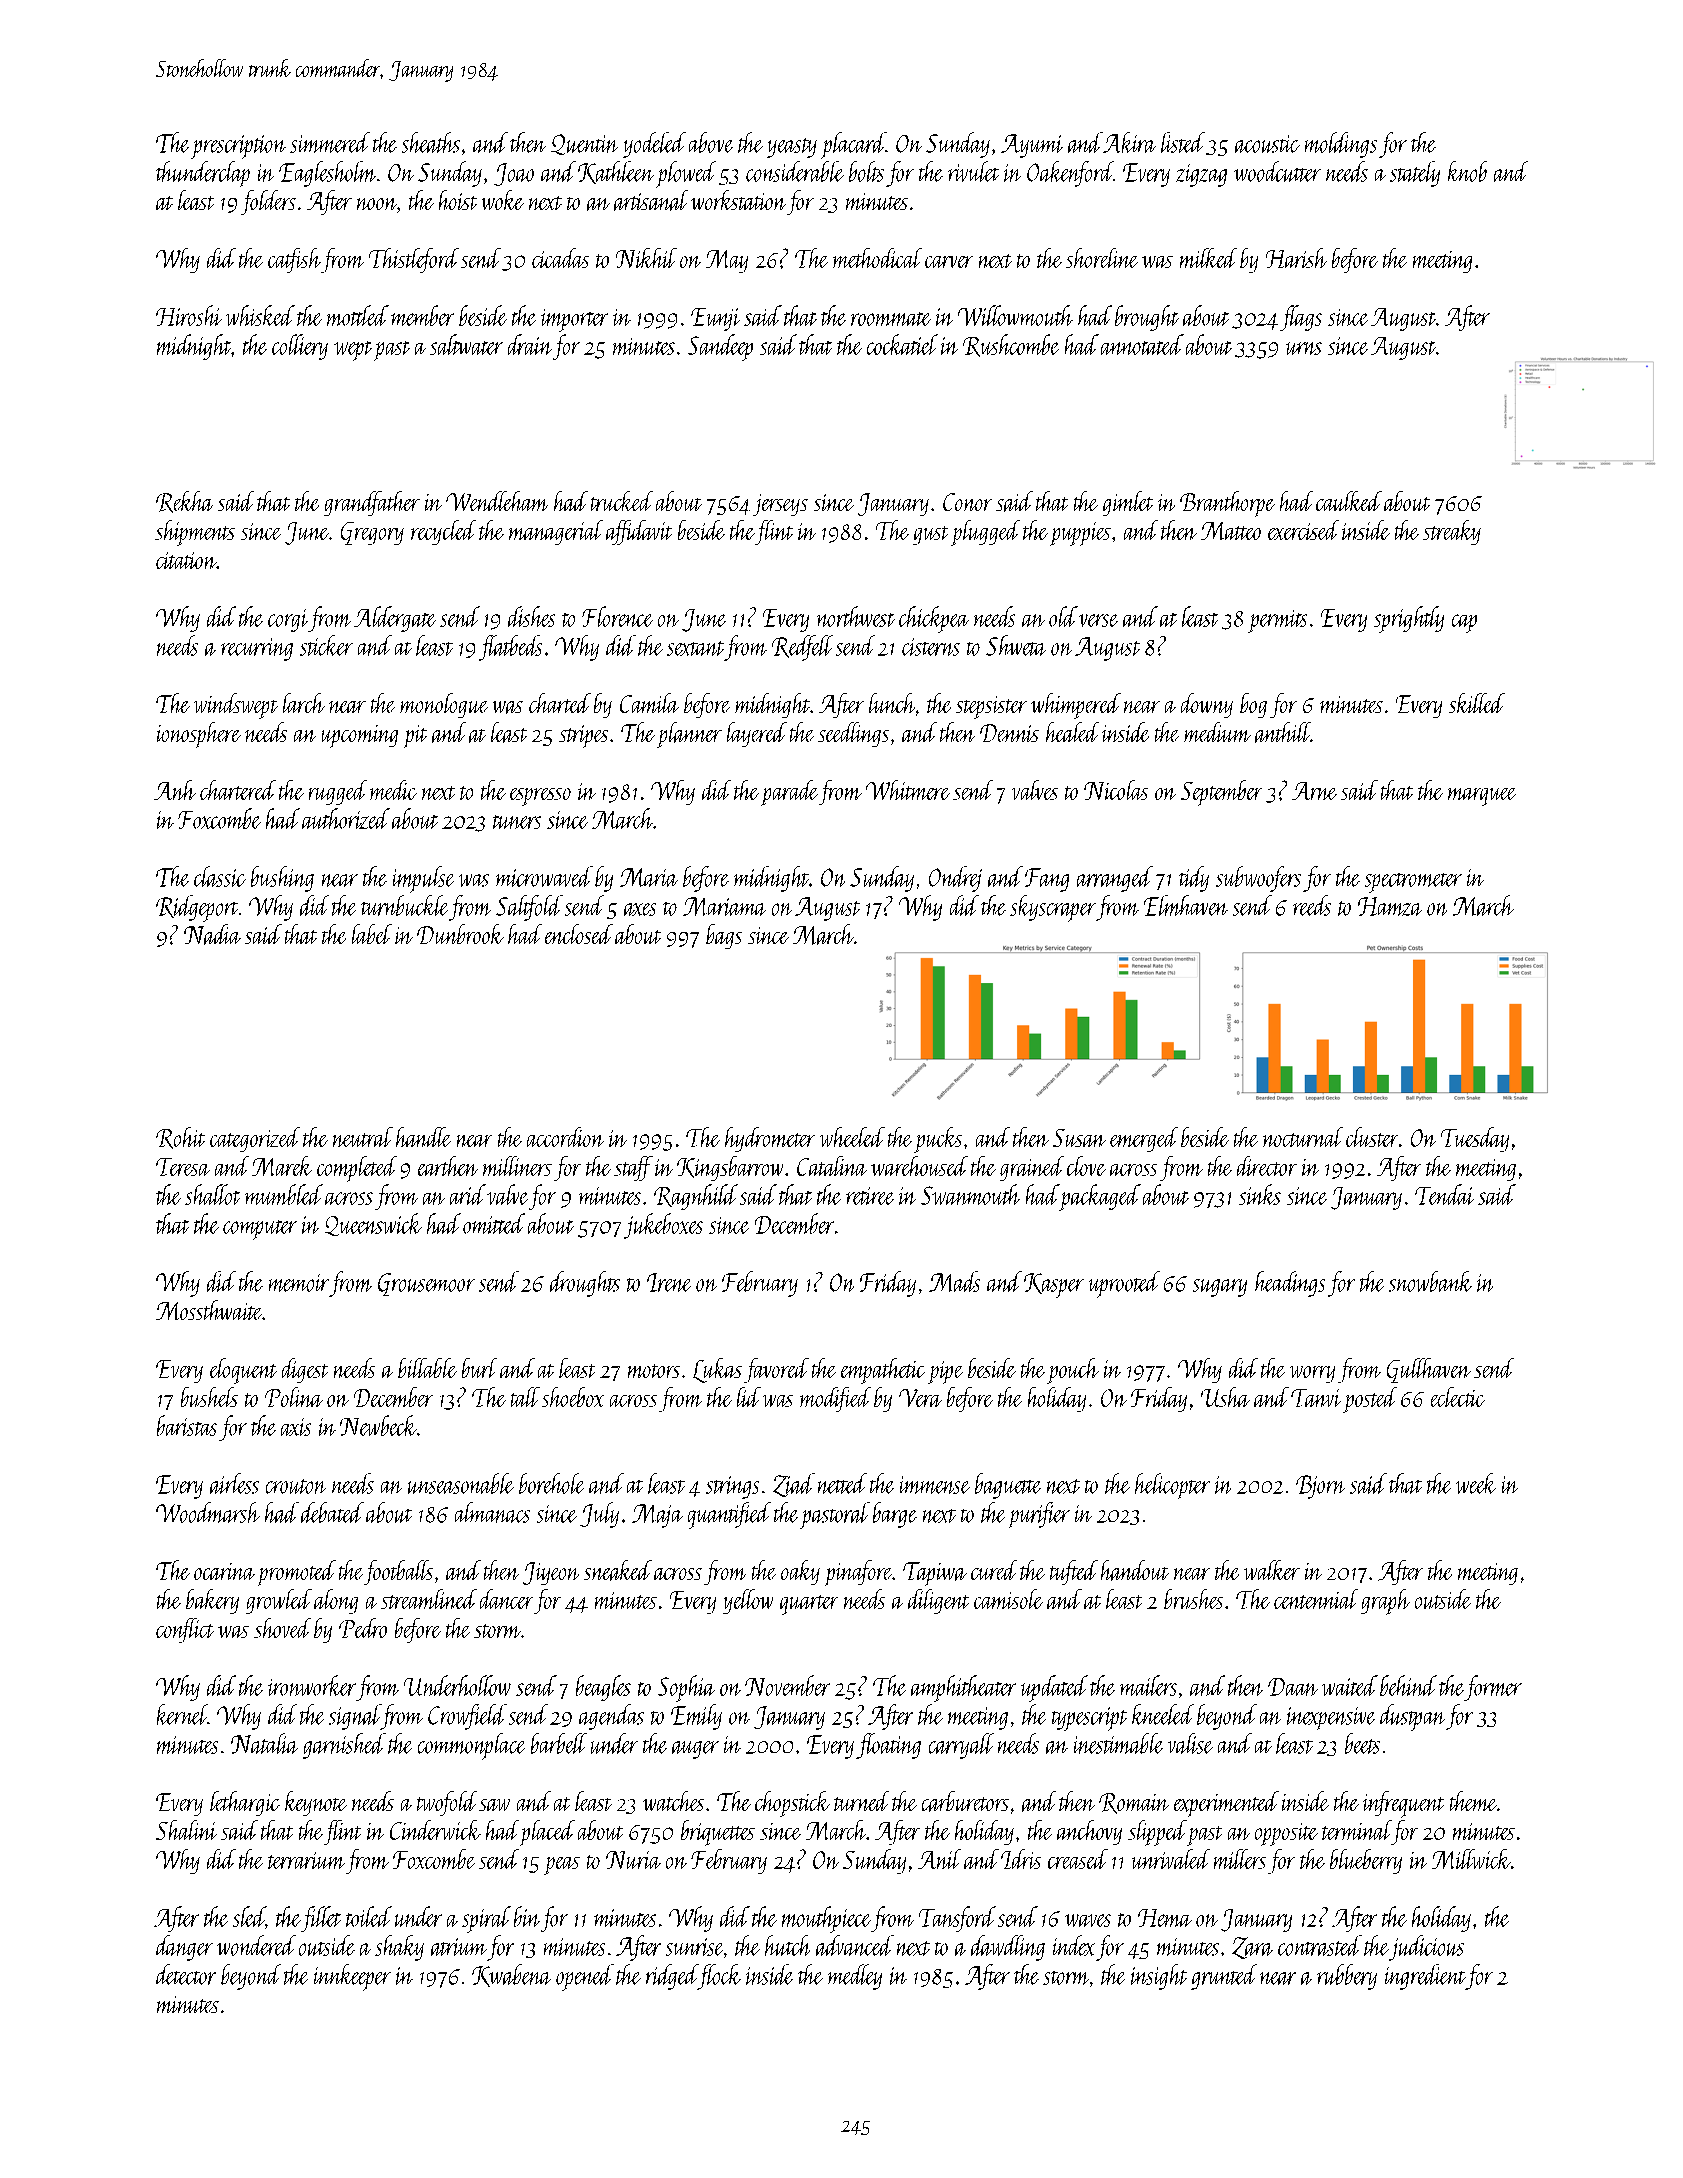 This image has width=1683, height=2178. What do you see at coordinates (1425, 1977) in the image?
I see `ingredient` at bounding box center [1425, 1977].
